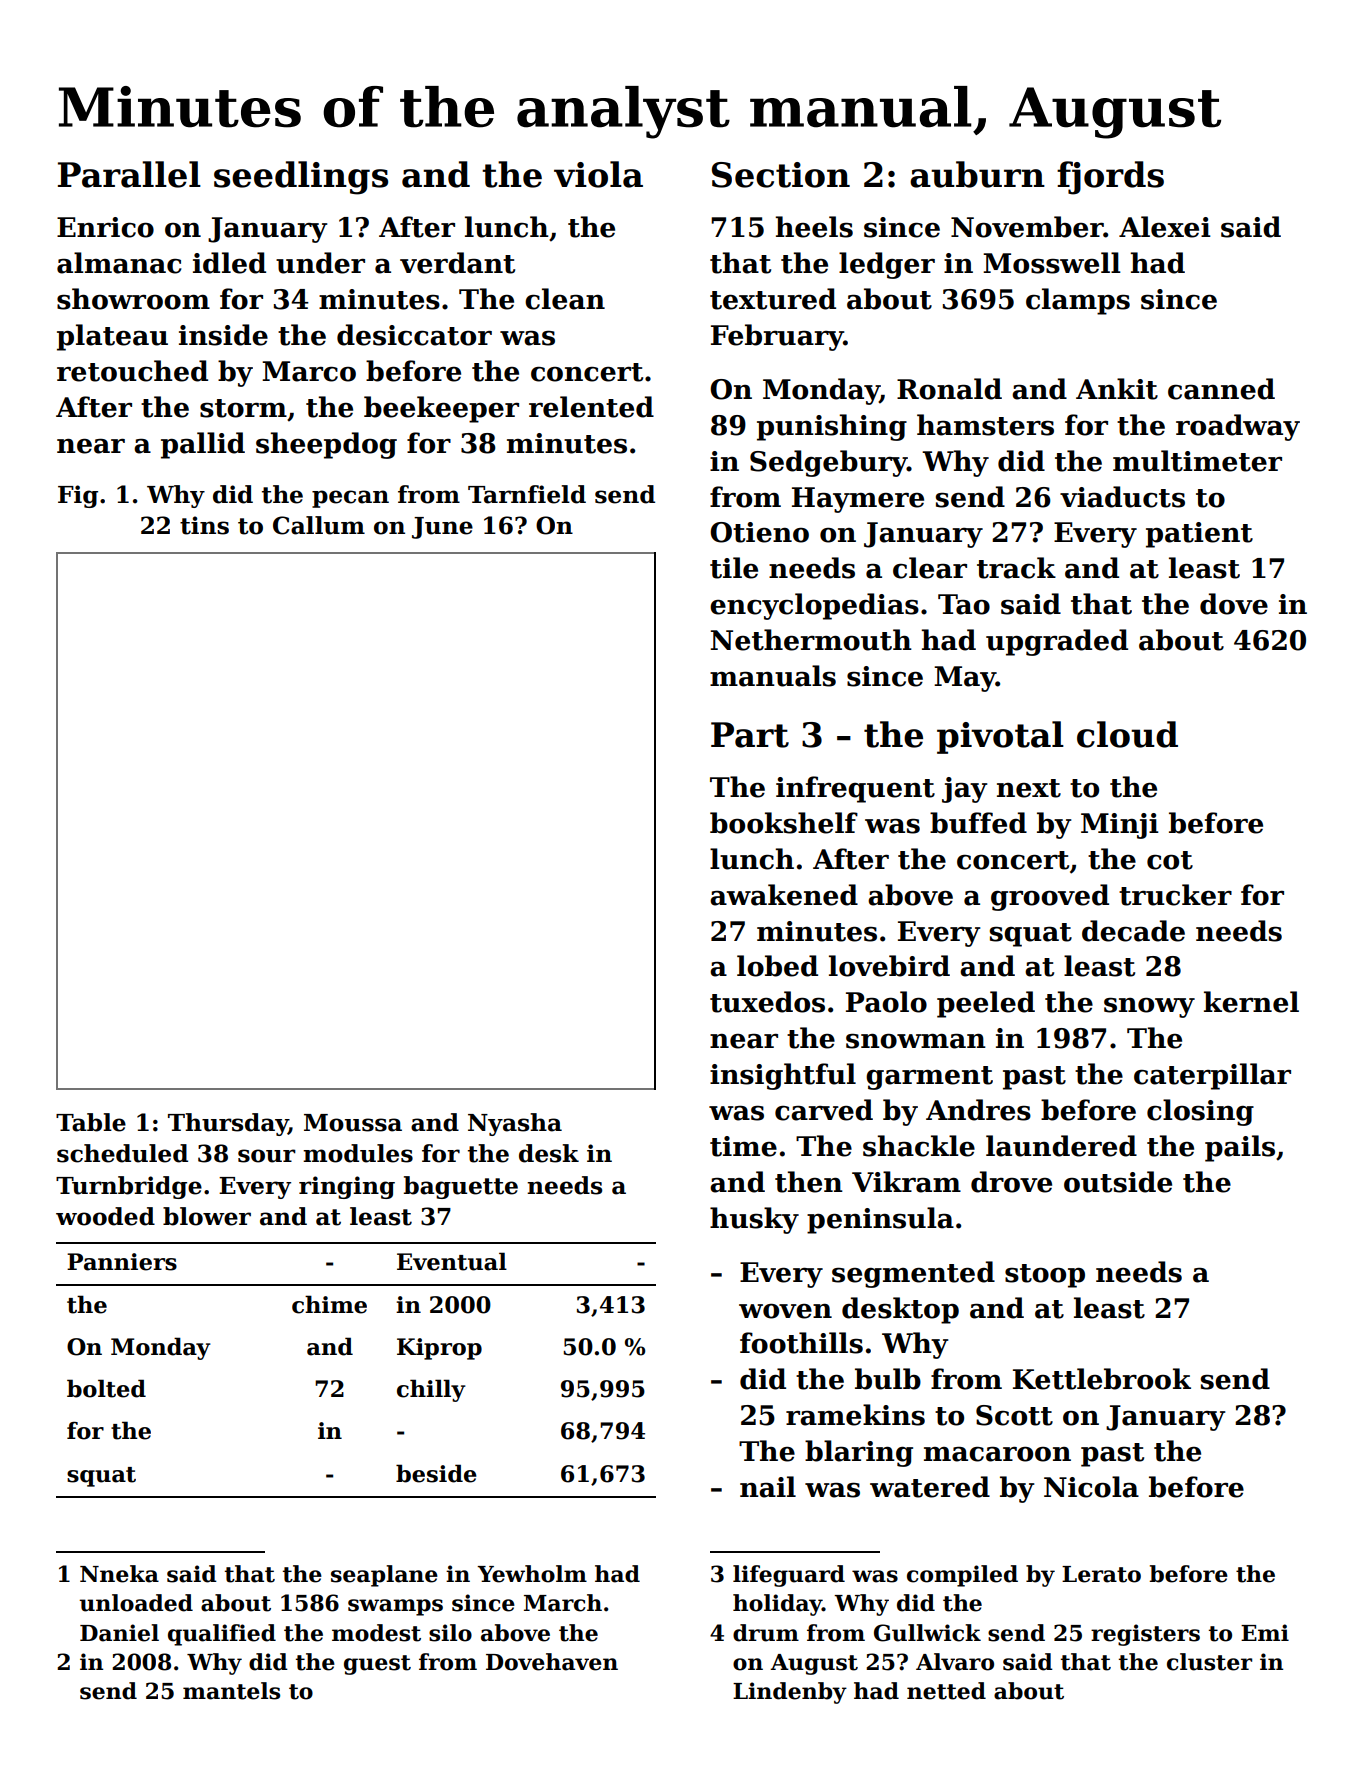  I want to click on February, so click(777, 337).
